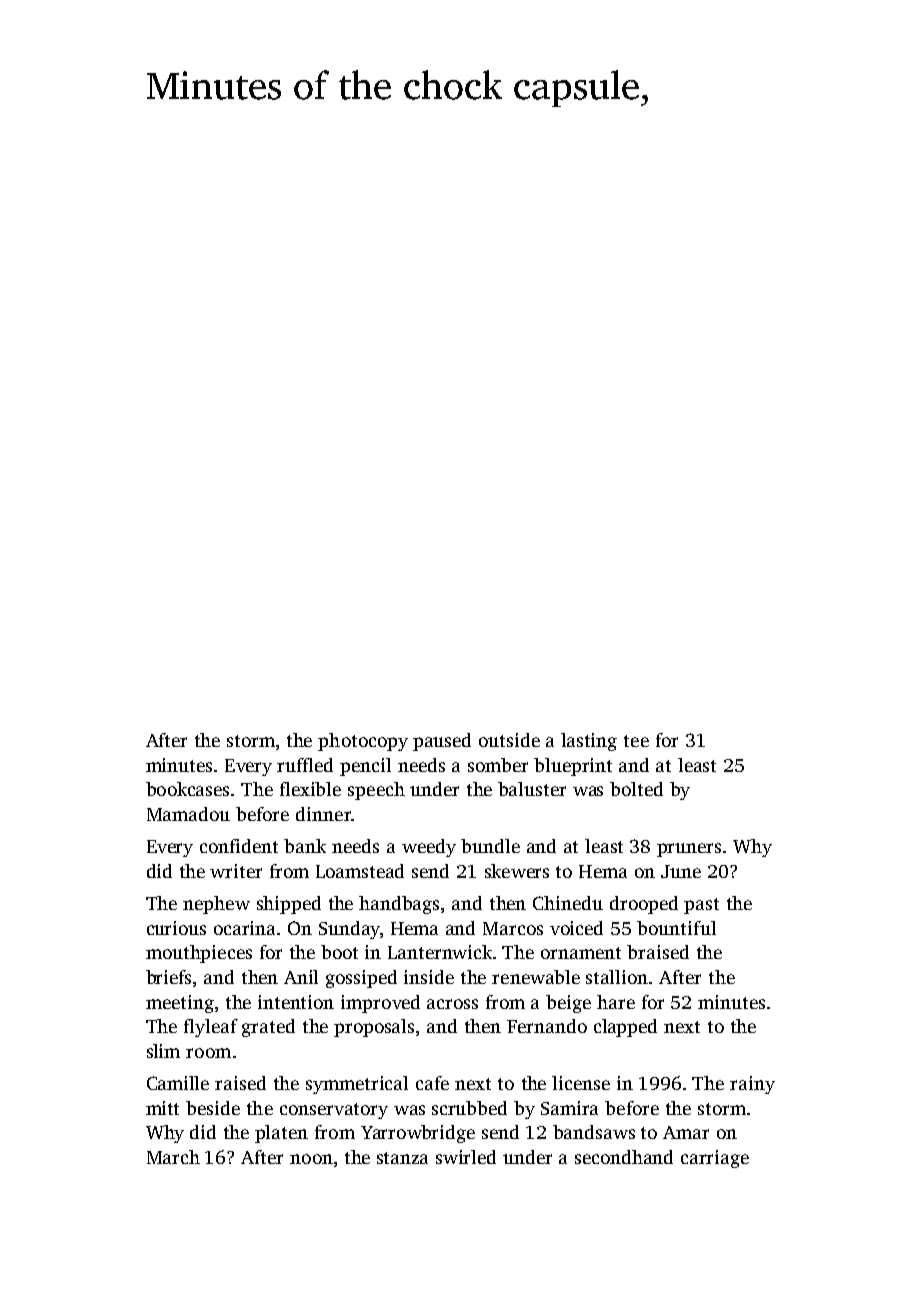  Describe the element at coordinates (399, 905) in the screenshot. I see `handbags` at that location.
